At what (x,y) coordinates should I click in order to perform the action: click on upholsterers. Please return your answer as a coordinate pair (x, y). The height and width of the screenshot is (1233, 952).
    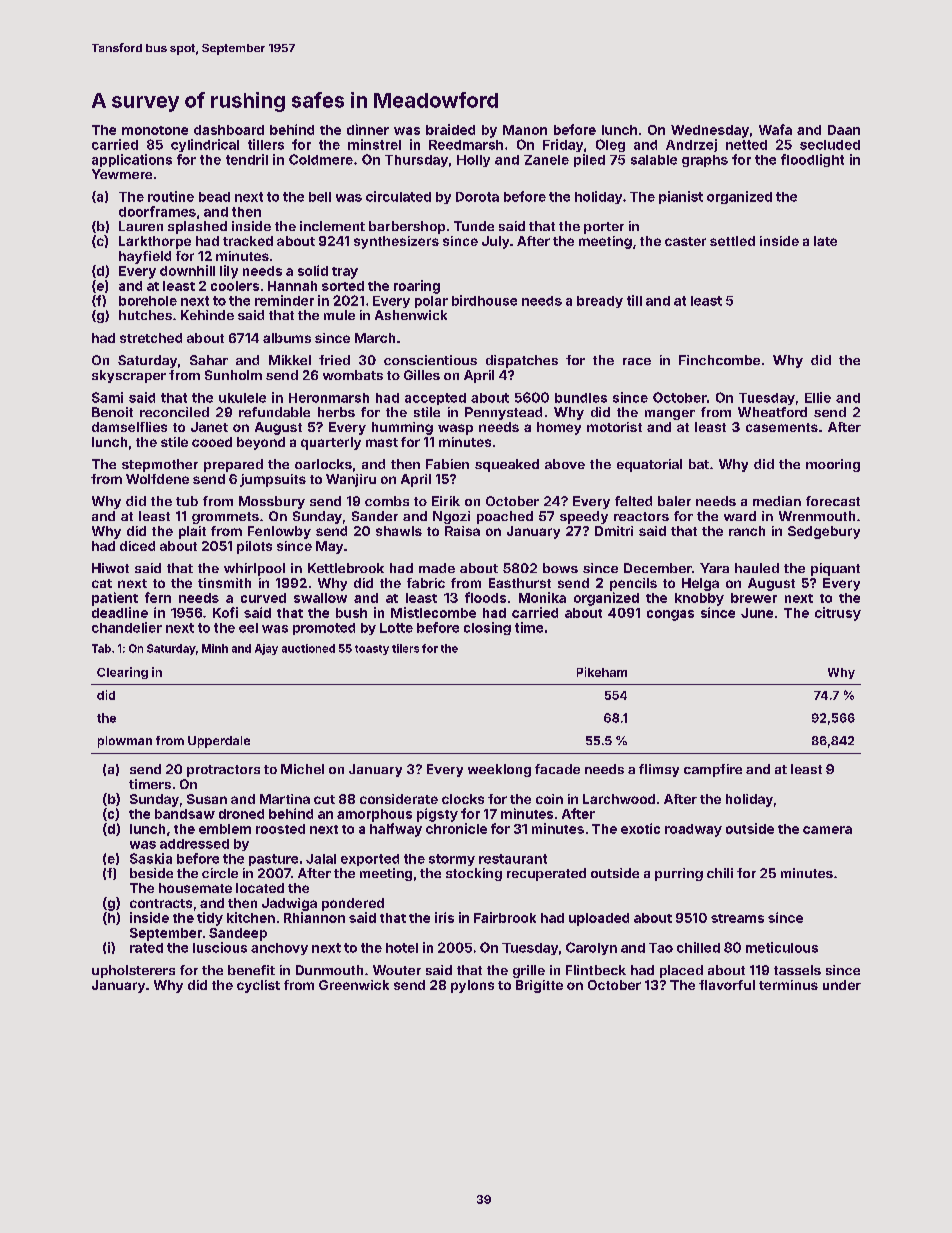
    Looking at the image, I should click on (133, 971).
